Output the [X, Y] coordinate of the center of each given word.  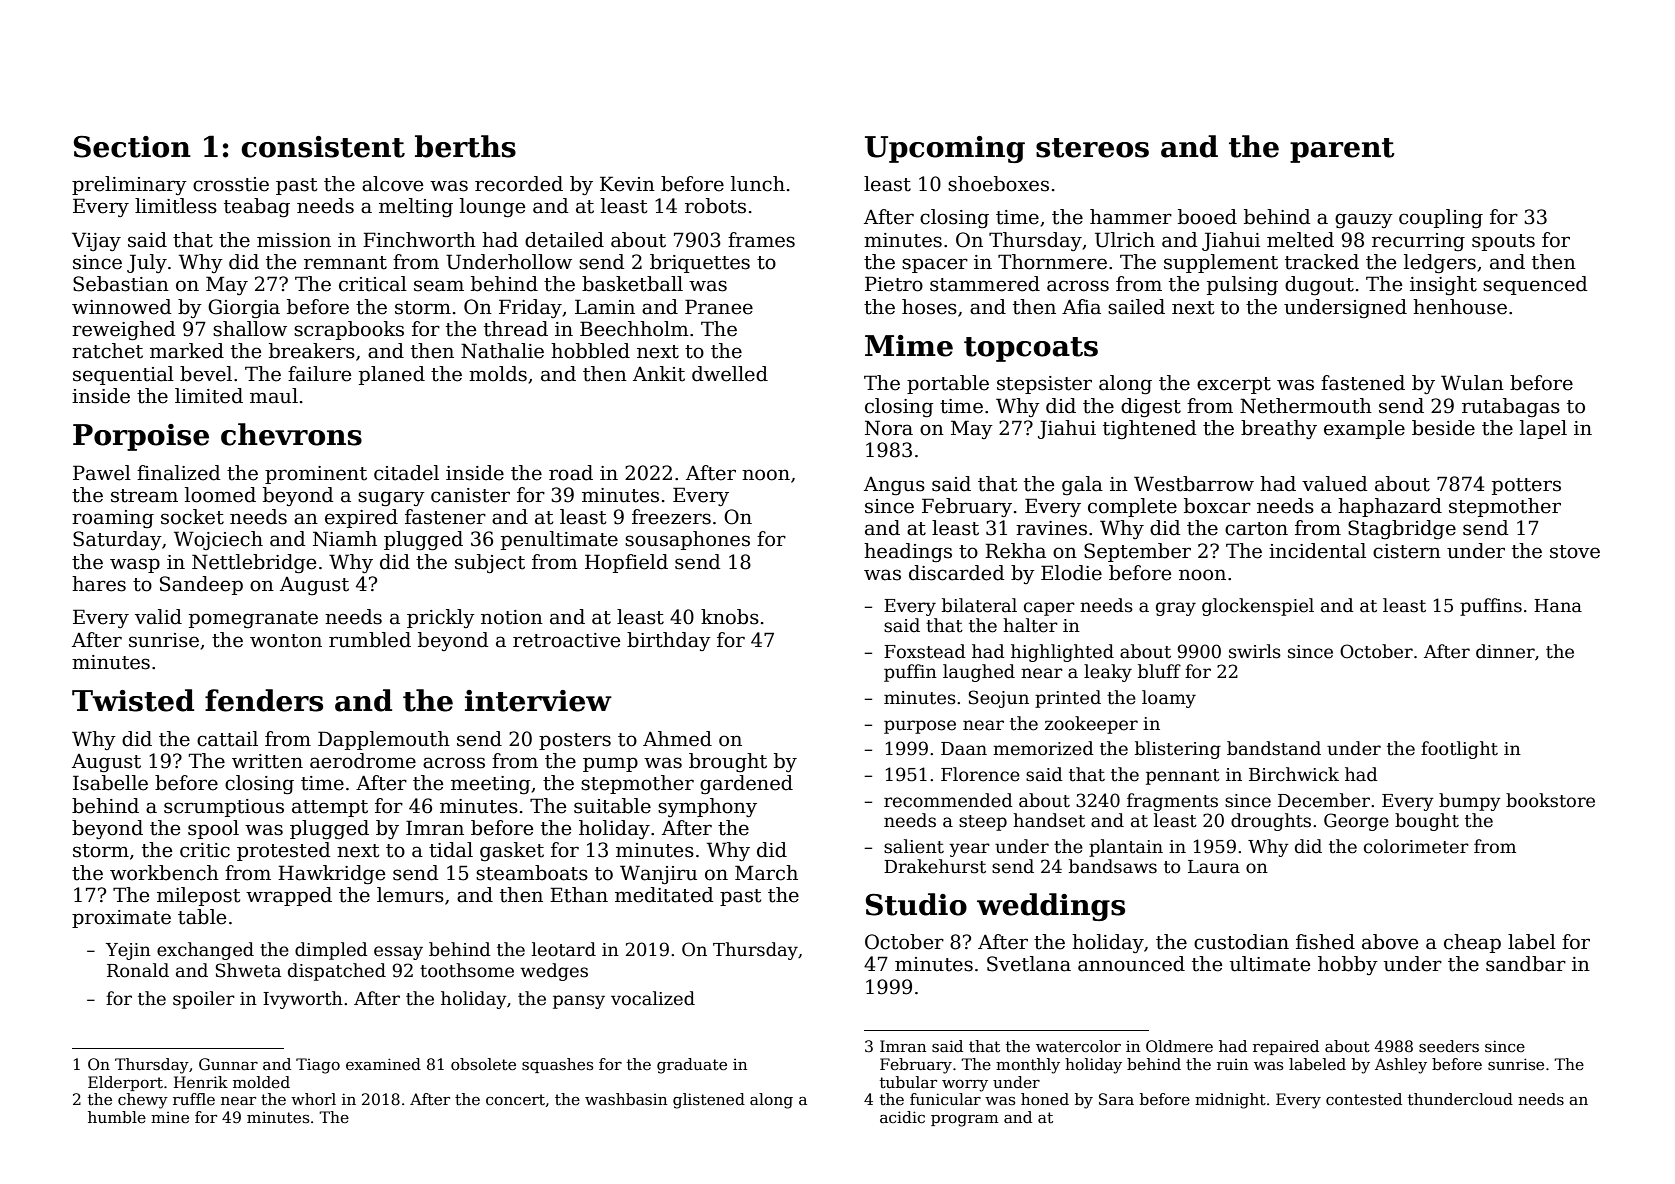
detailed [564, 240]
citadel [406, 473]
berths [465, 146]
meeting [490, 785]
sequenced [1535, 285]
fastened [1363, 383]
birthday [669, 641]
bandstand [1274, 748]
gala [1082, 485]
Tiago [318, 1066]
